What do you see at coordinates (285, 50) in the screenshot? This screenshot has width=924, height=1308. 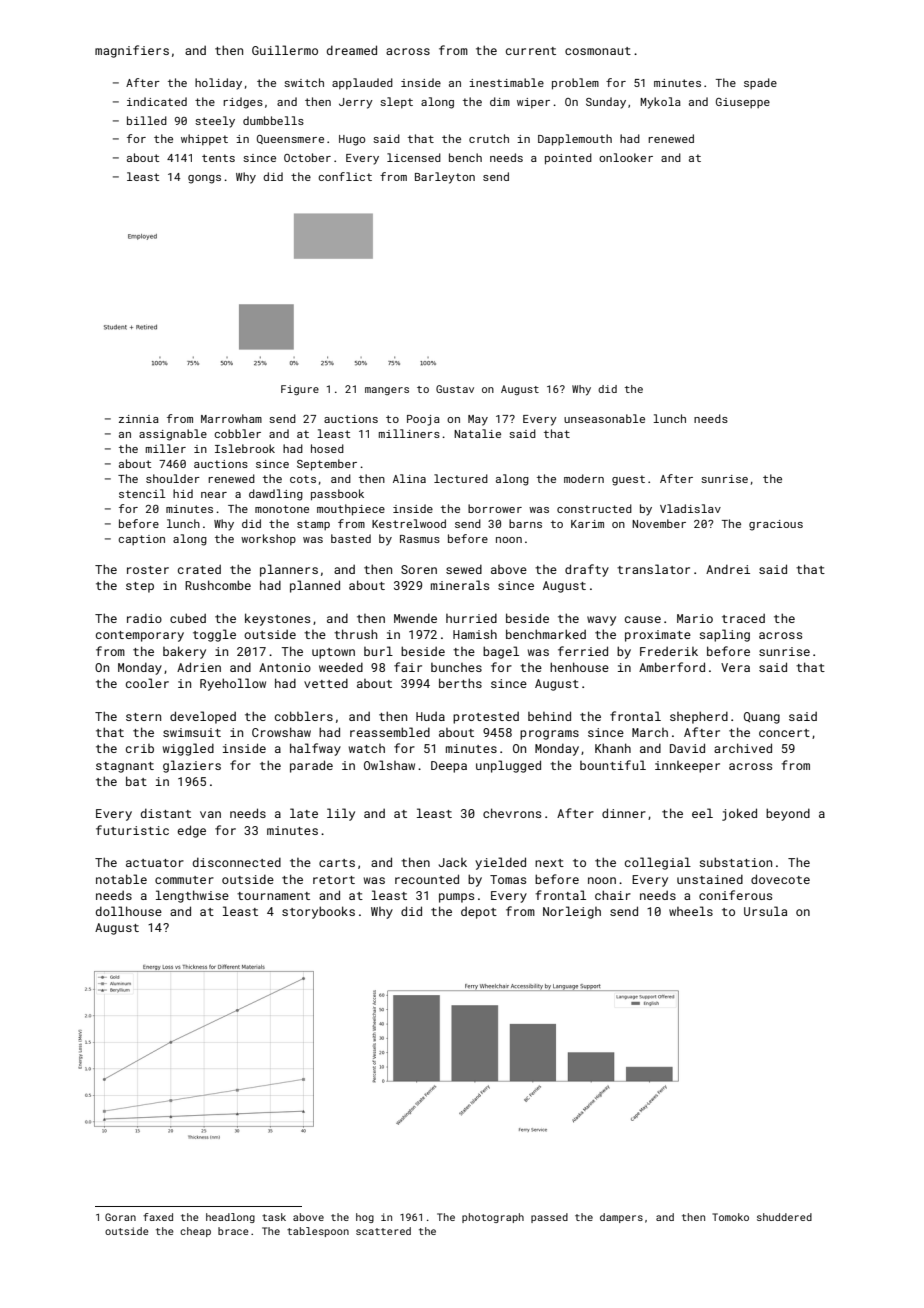 I see `Guillermo` at bounding box center [285, 50].
